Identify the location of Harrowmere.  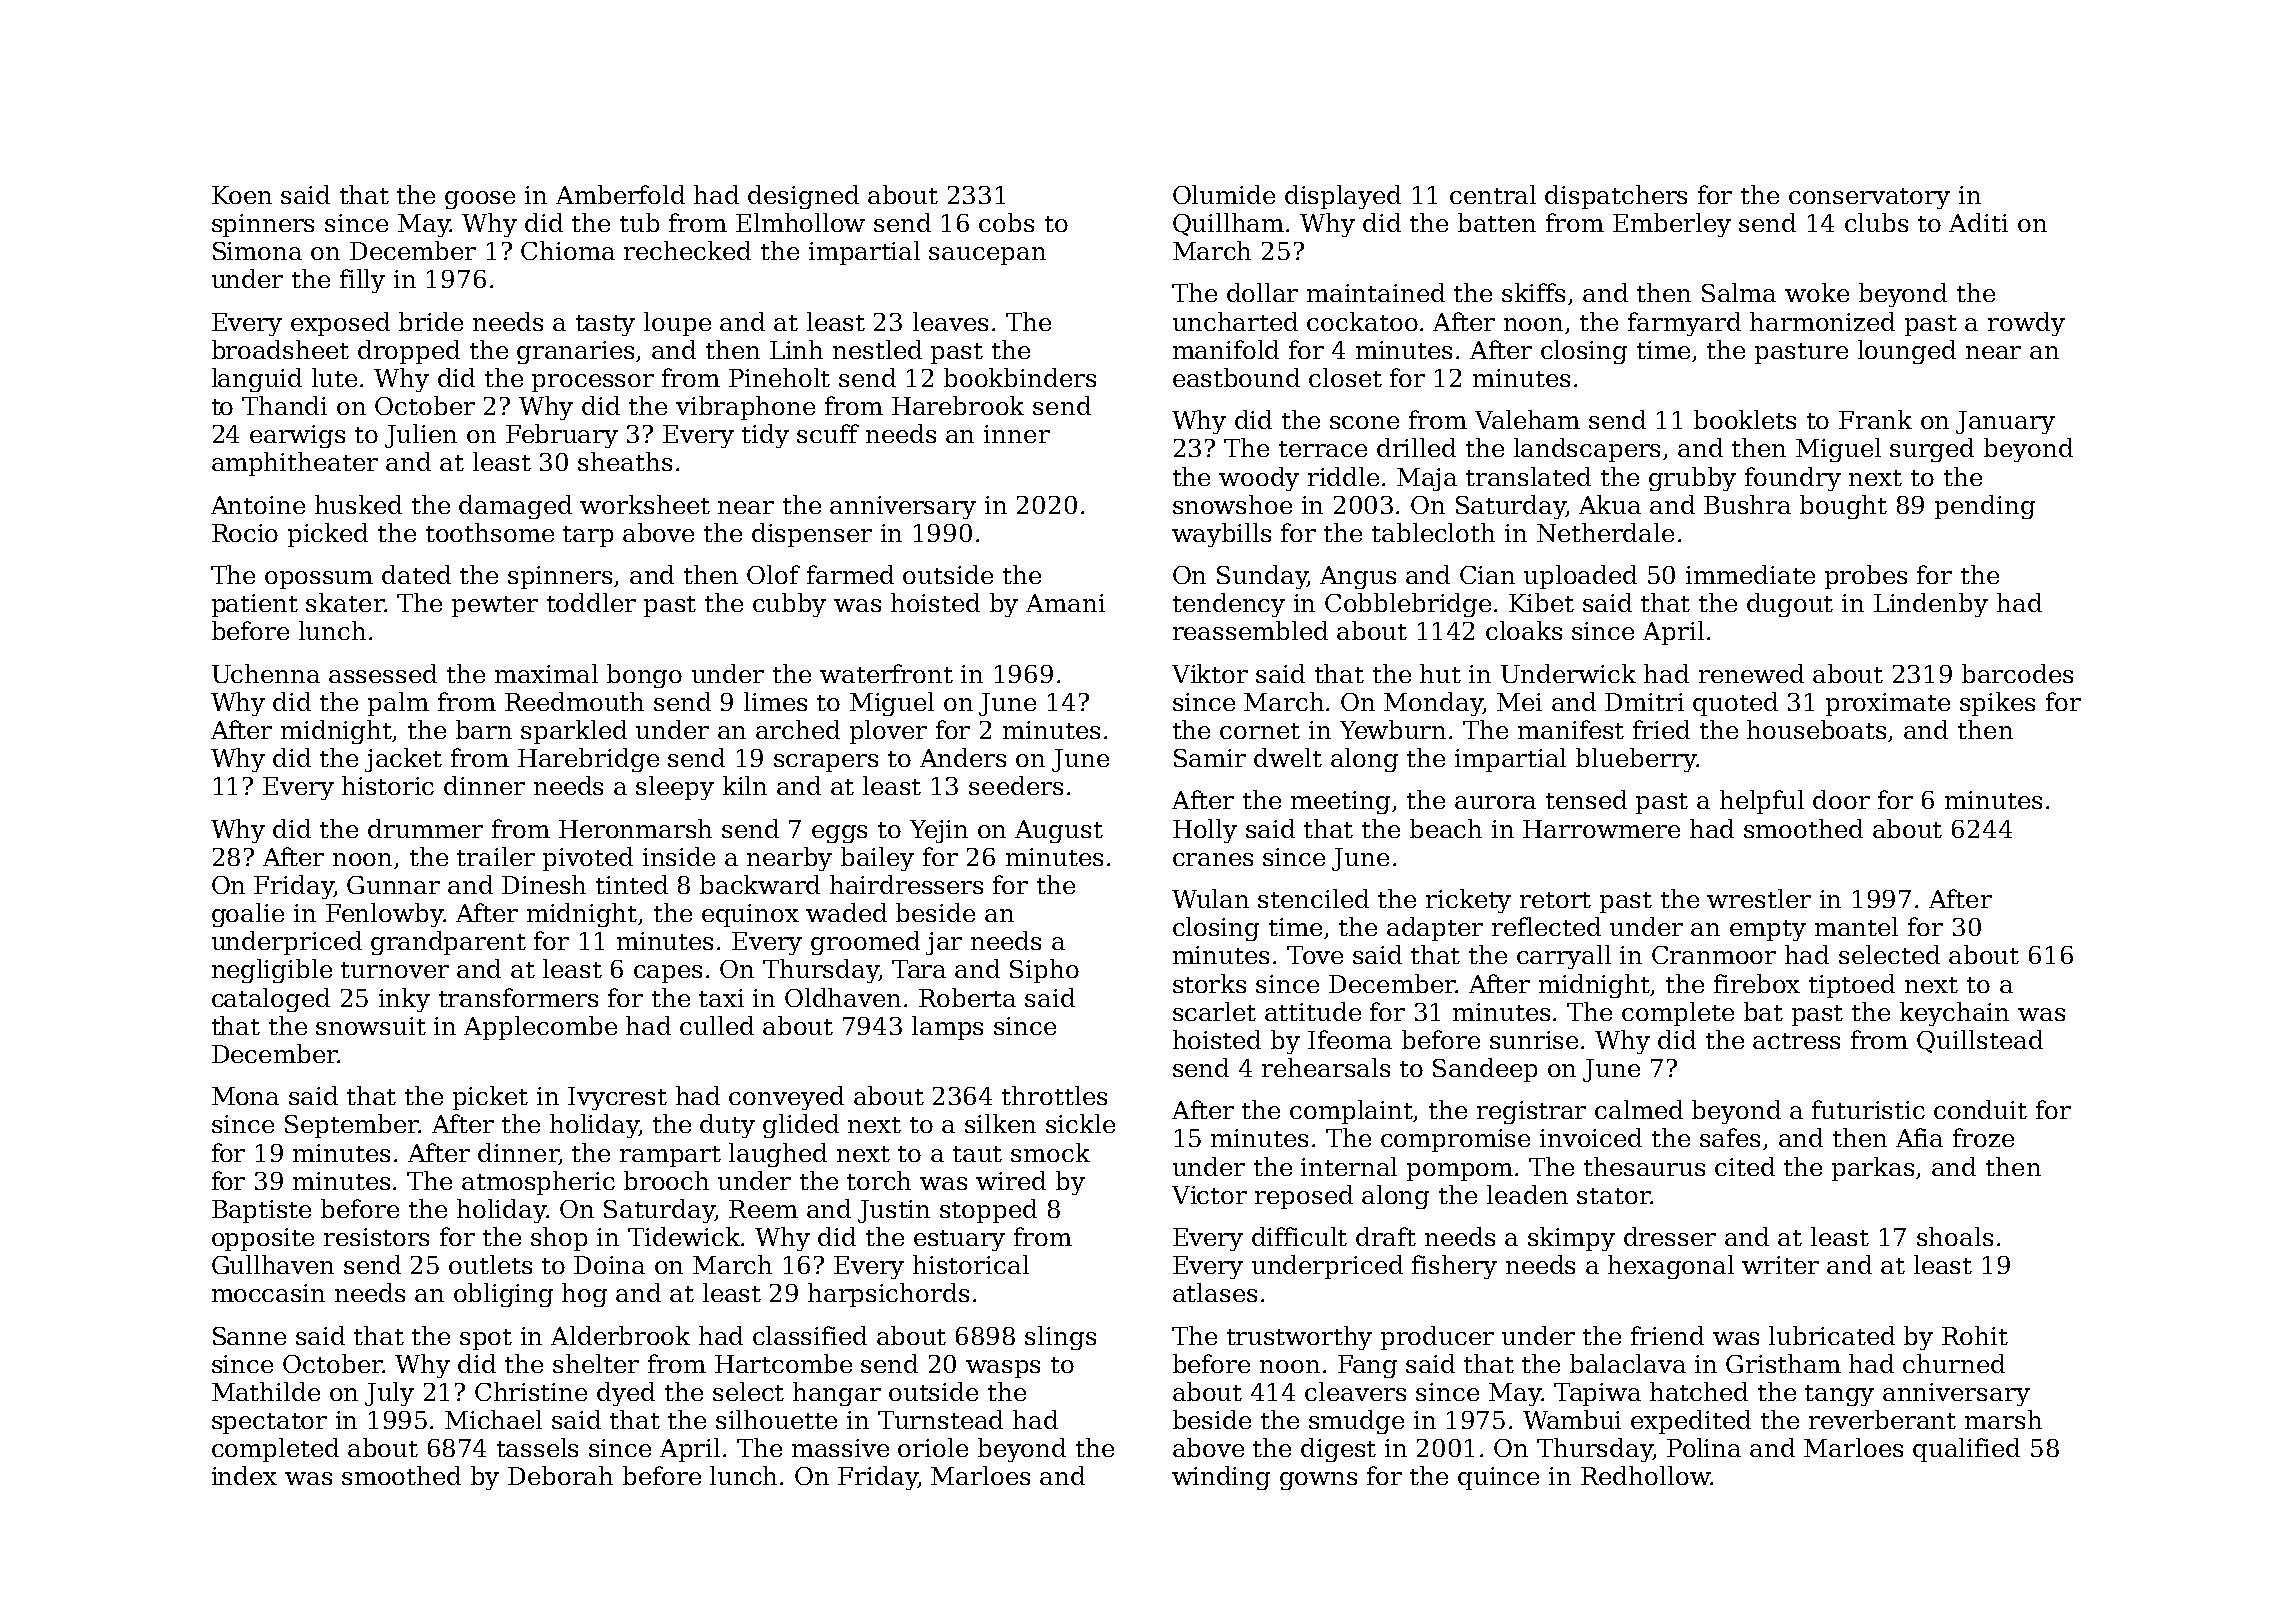
(1601, 829).
